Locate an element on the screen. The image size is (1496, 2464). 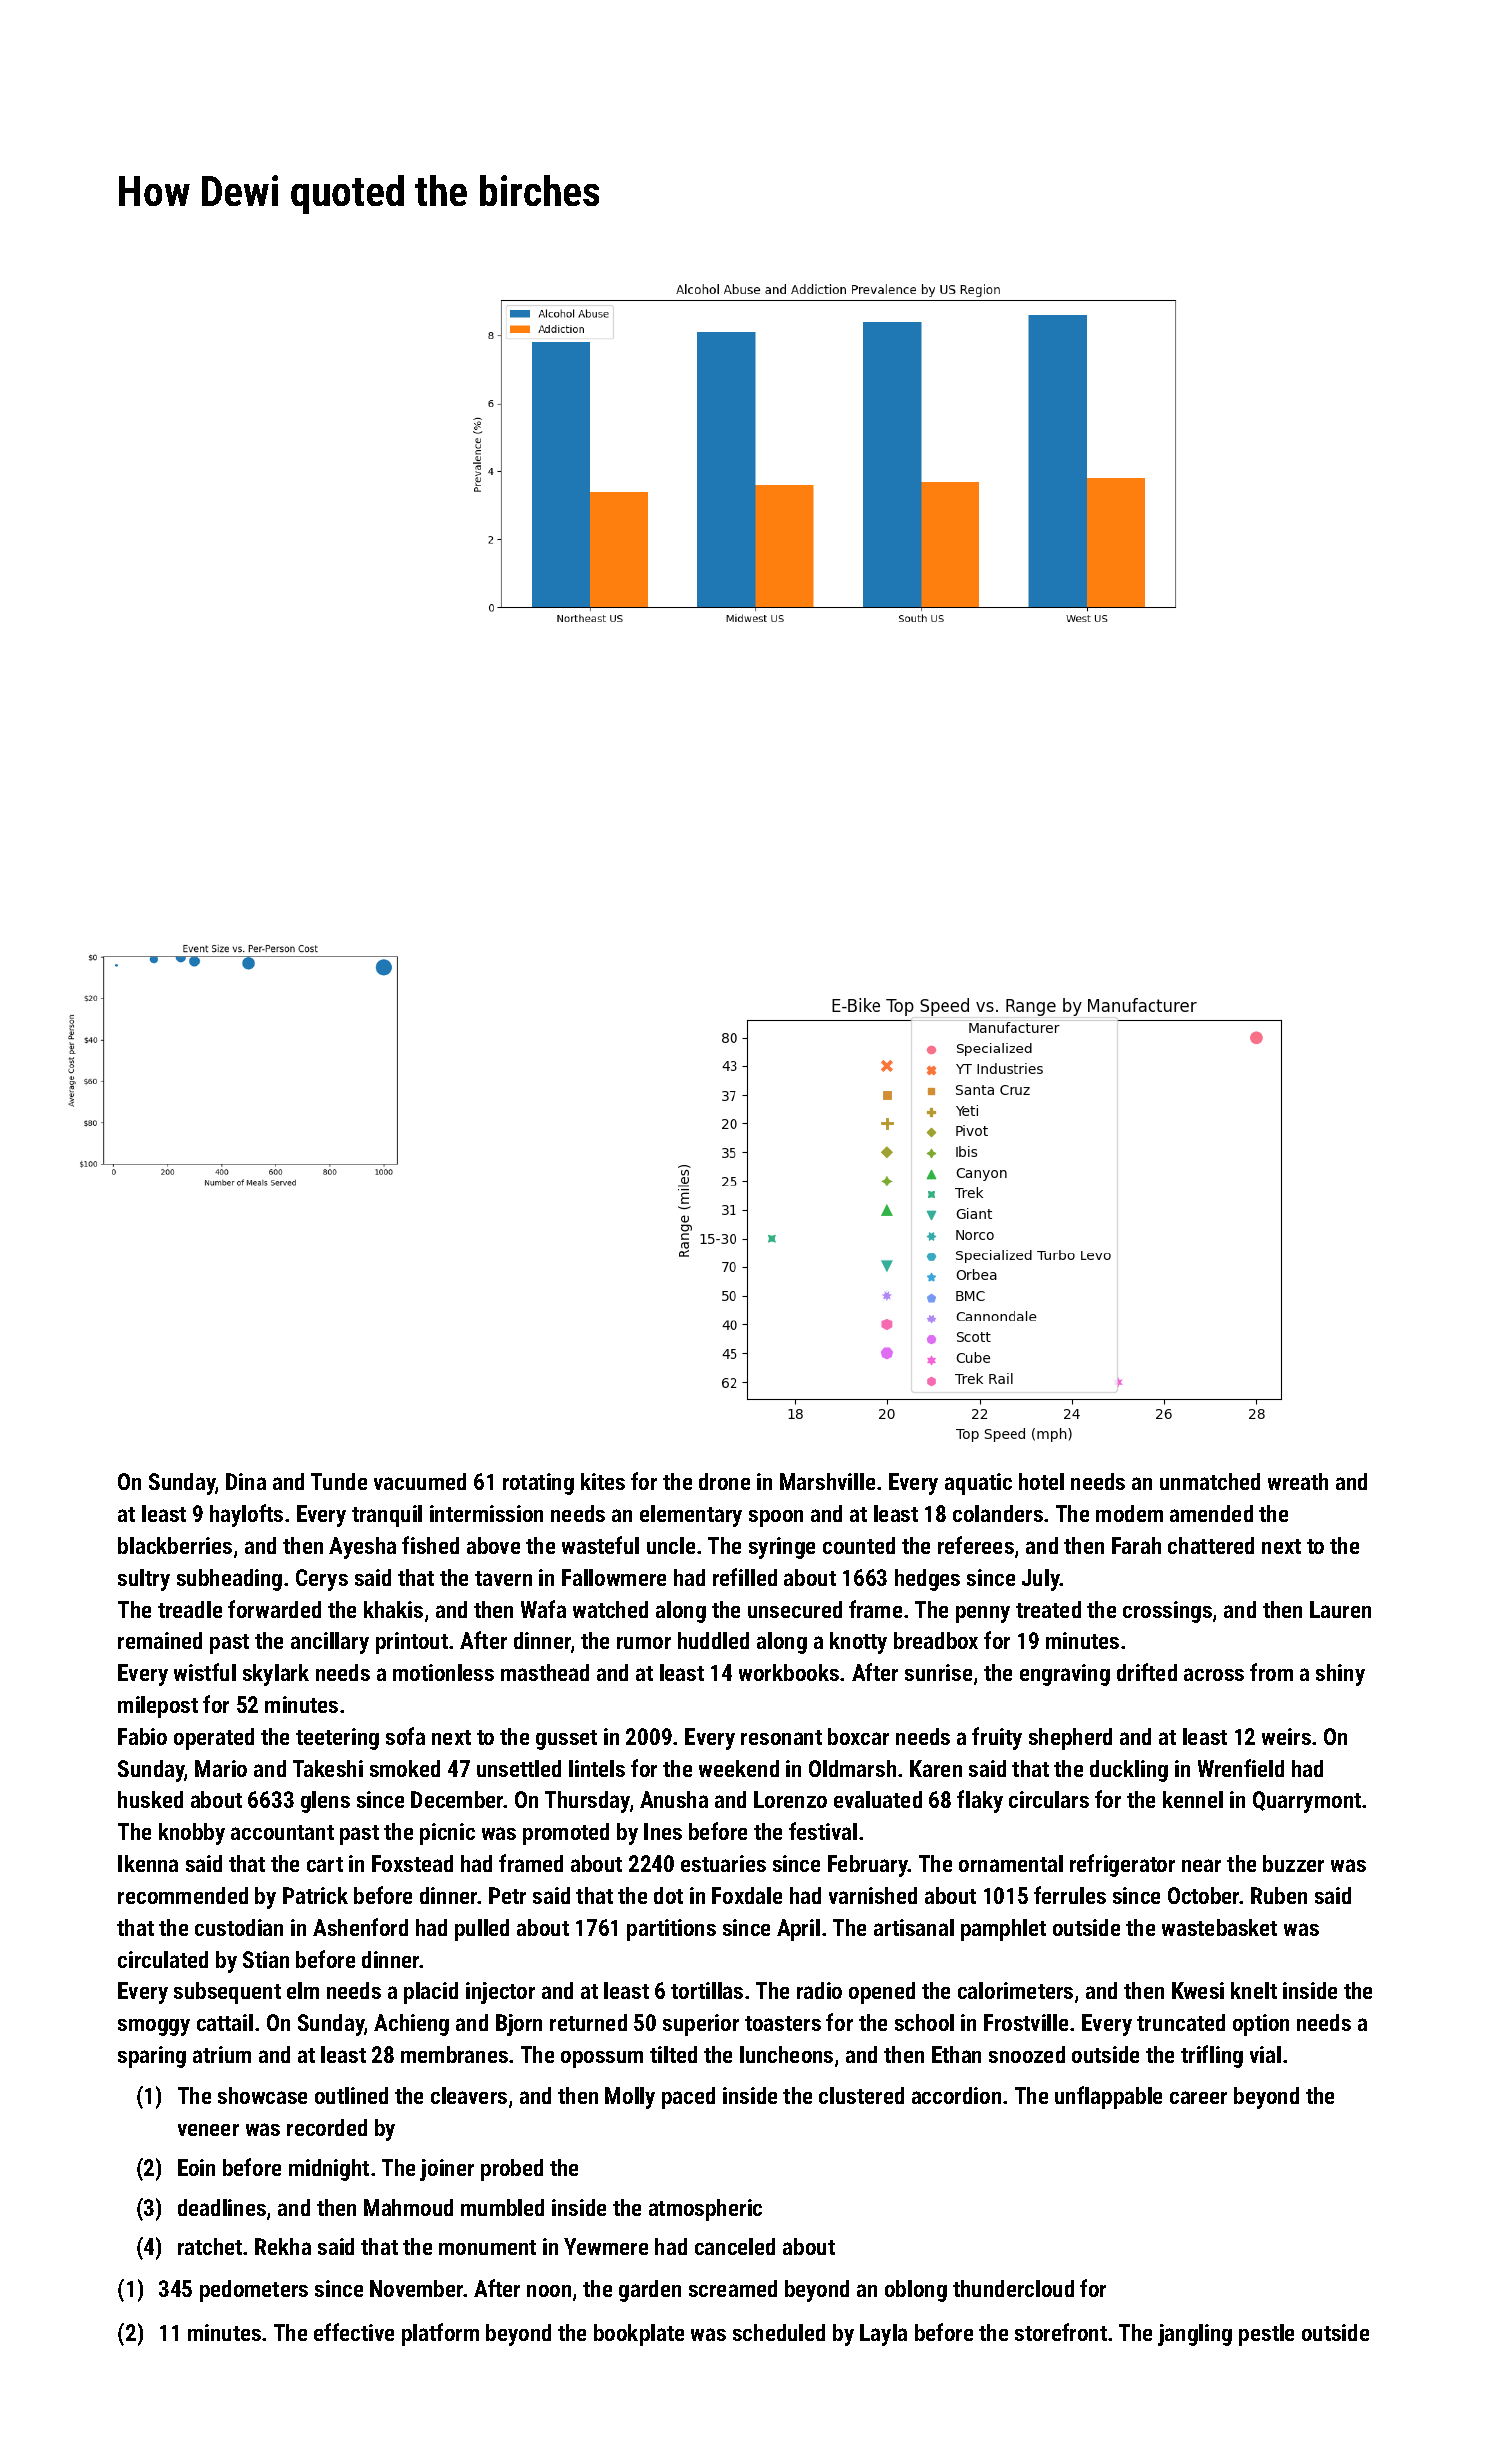
oblong is located at coordinates (916, 2291).
